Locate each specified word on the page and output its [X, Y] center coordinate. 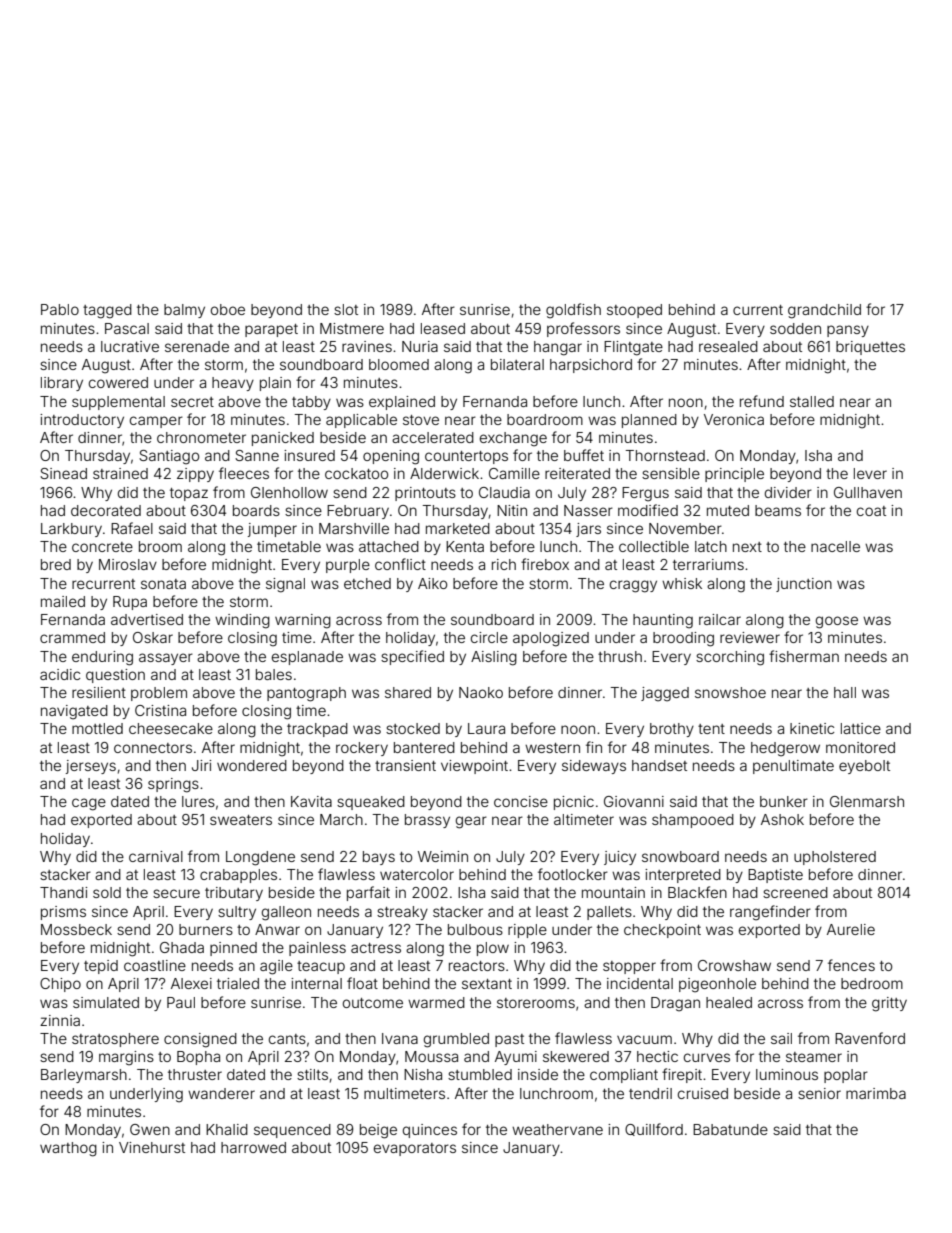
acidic [60, 674]
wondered [252, 765]
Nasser [588, 510]
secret [192, 402]
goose [837, 622]
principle [734, 475]
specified [412, 657]
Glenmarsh [867, 801]
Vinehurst [152, 1147]
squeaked [371, 803]
